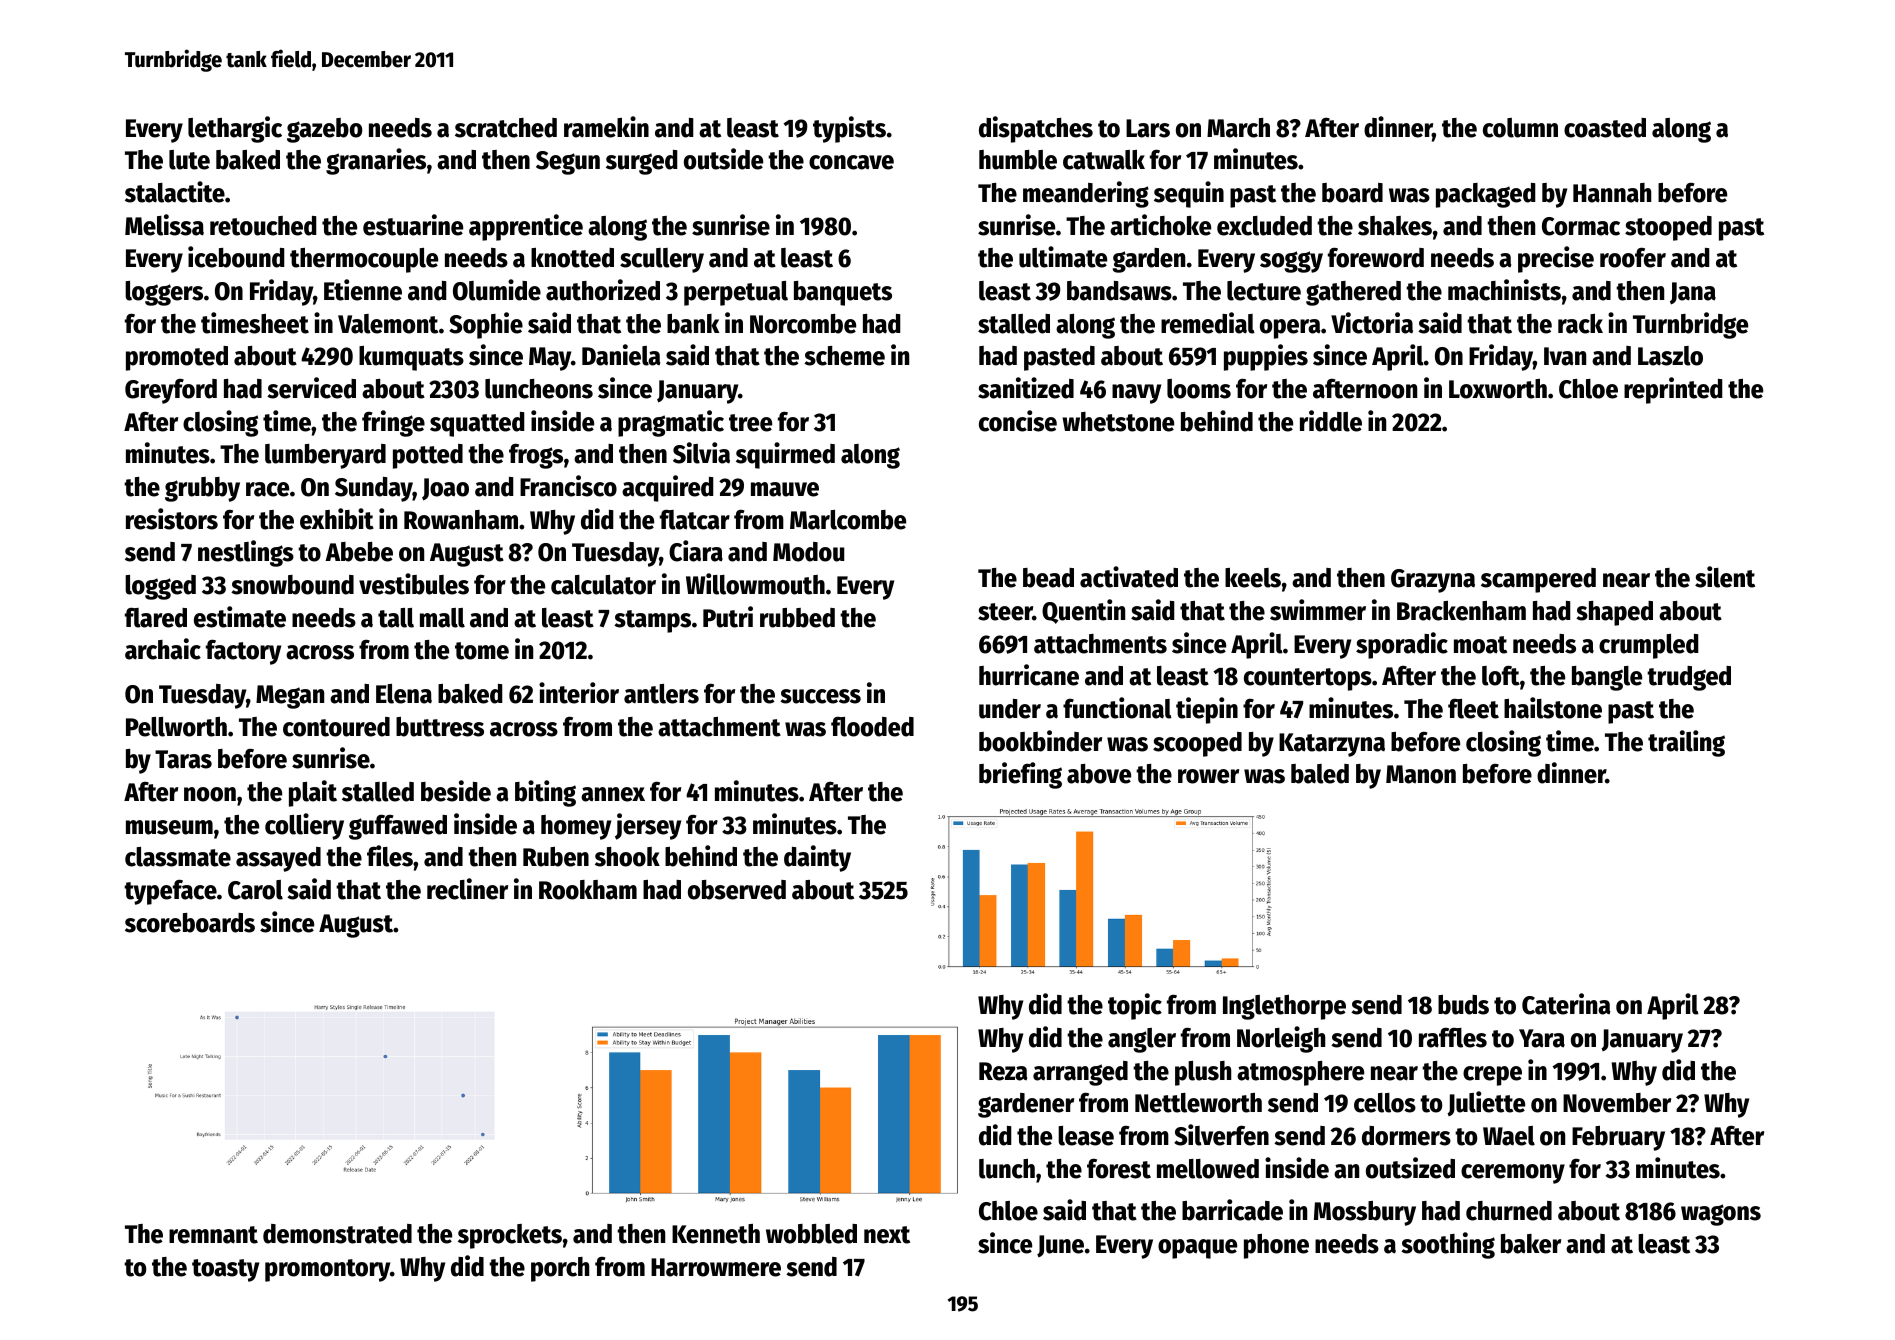  What do you see at coordinates (1721, 1215) in the page?
I see `wagons` at bounding box center [1721, 1215].
